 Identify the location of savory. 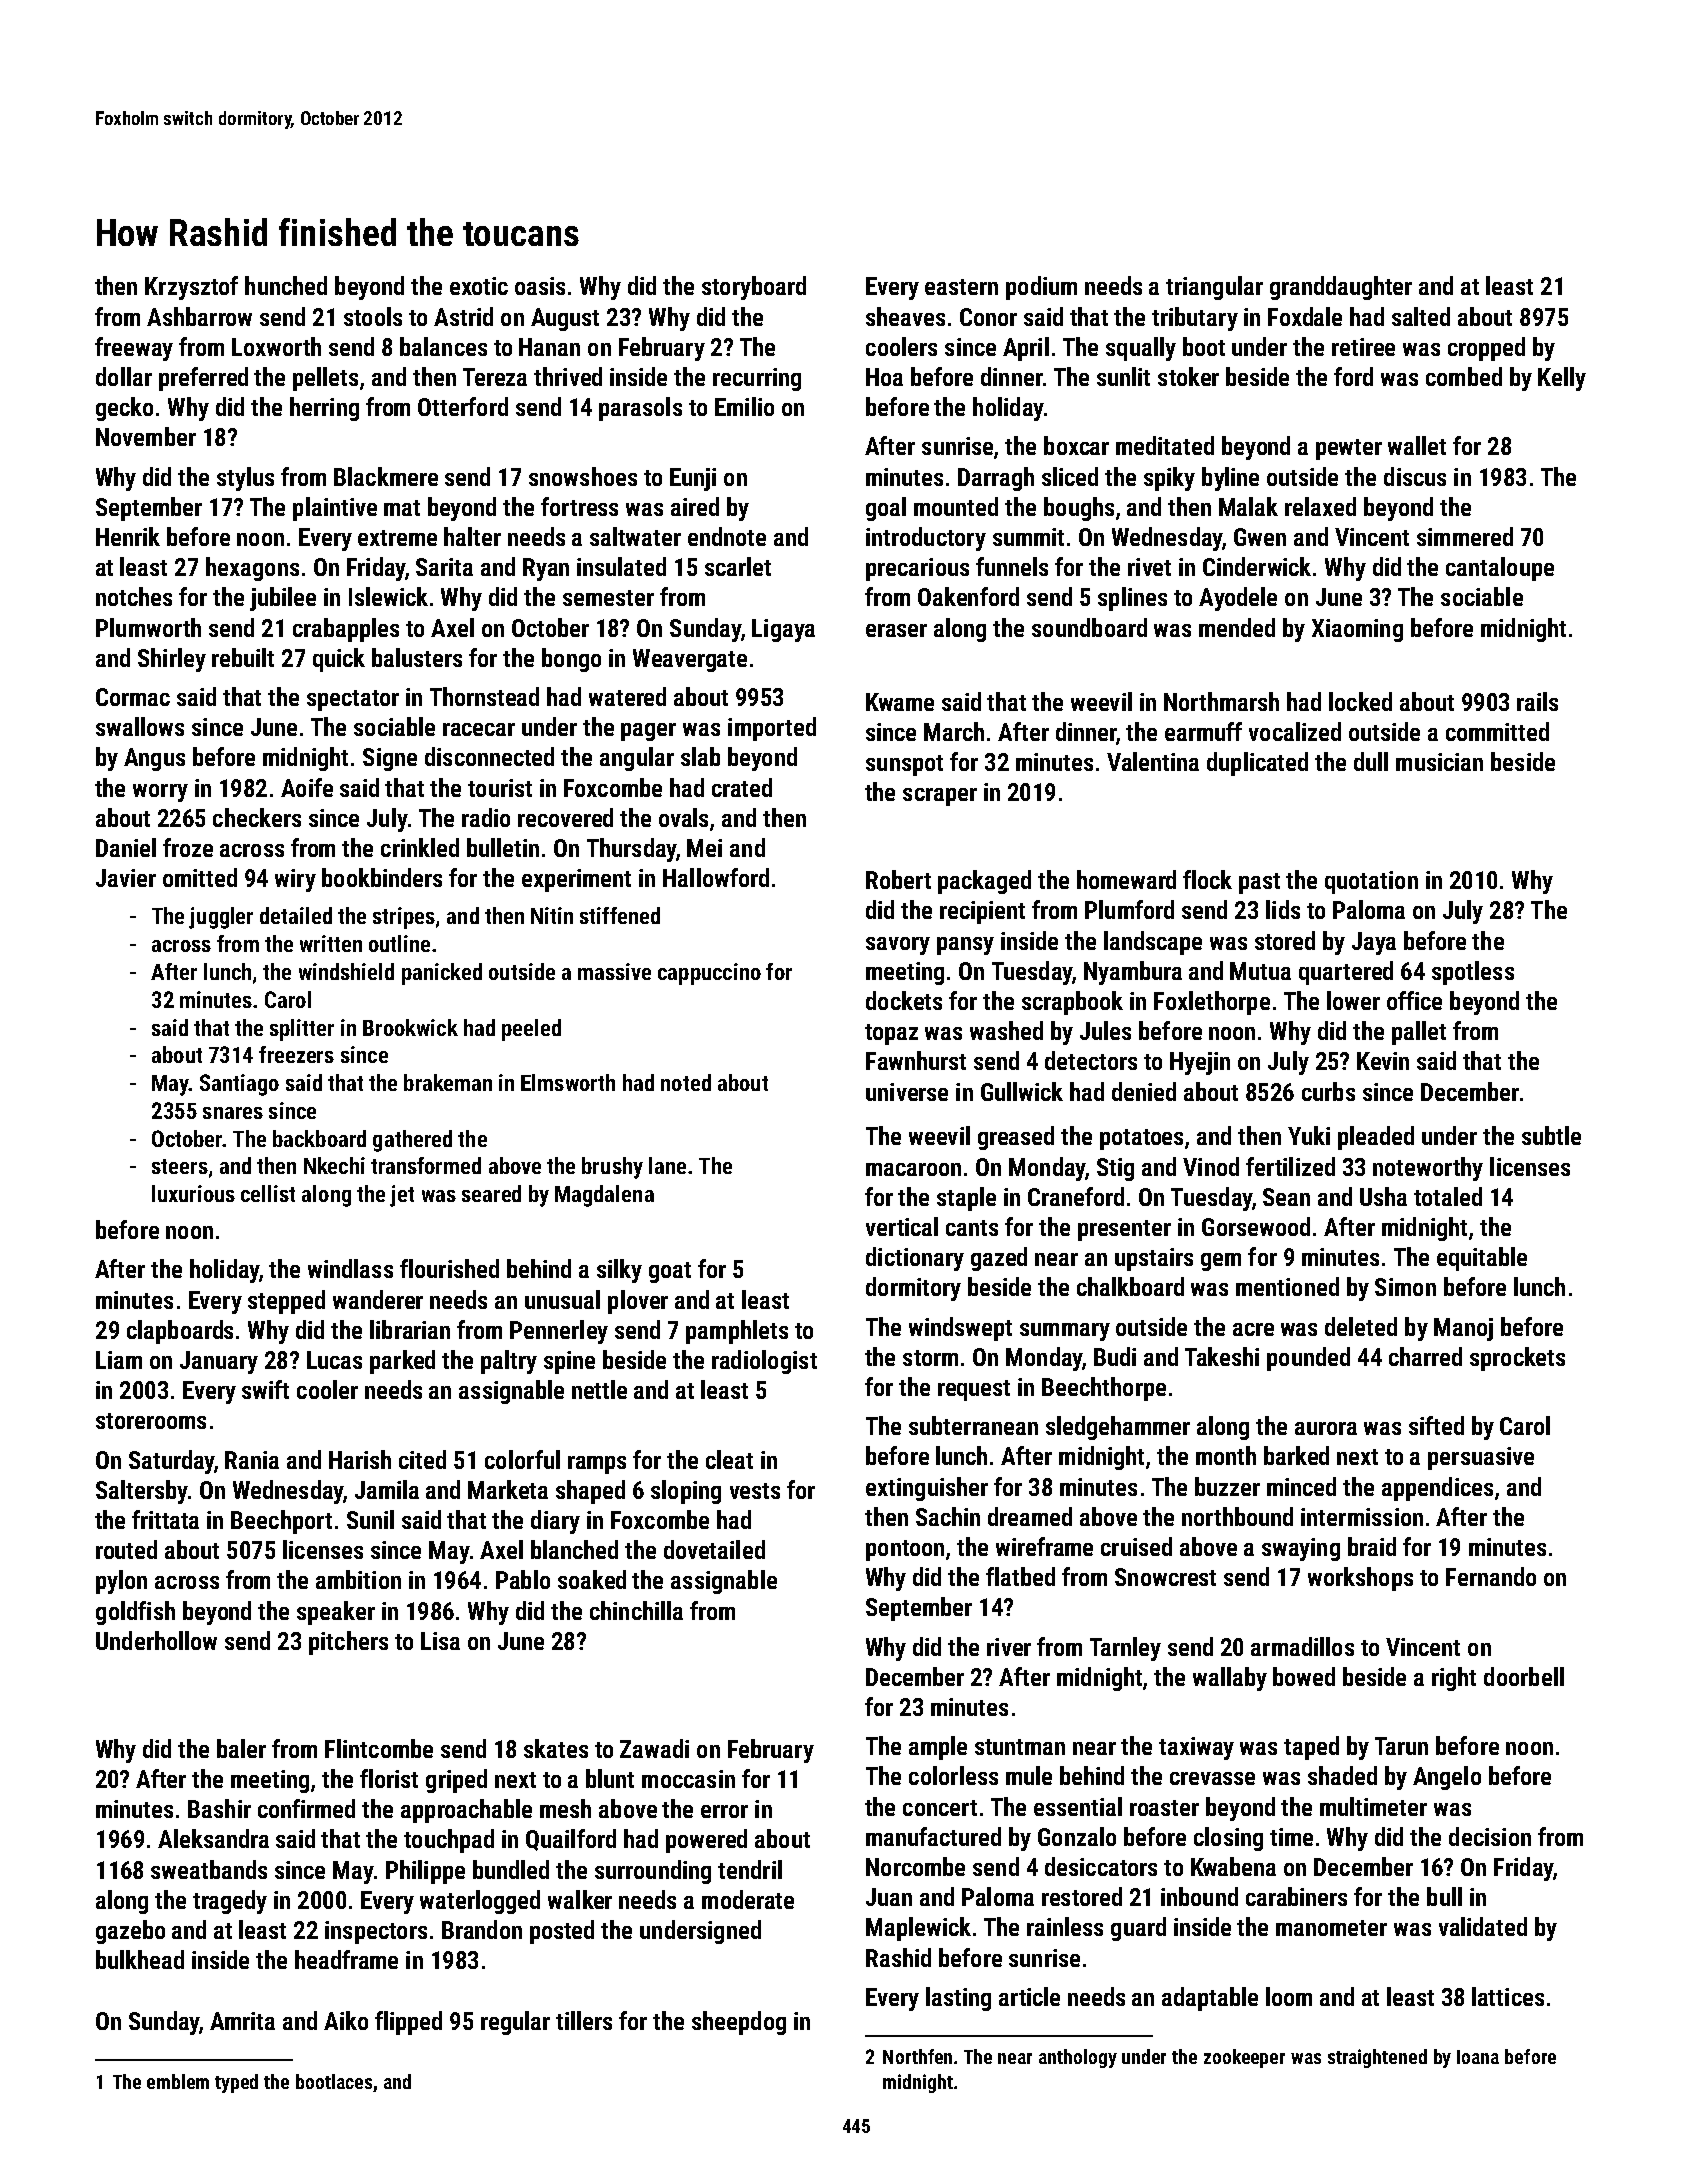
(898, 946).
